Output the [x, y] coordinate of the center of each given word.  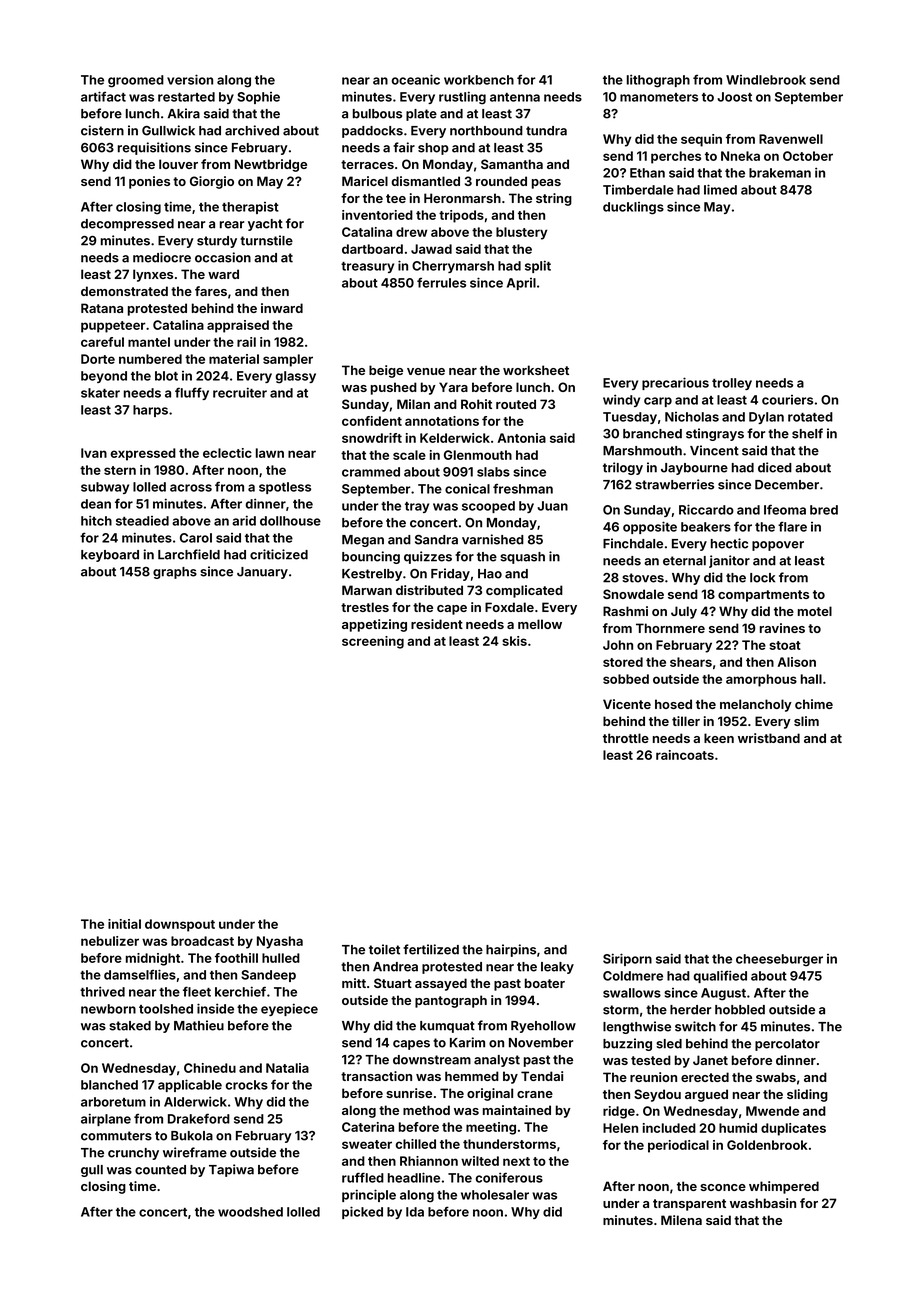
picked [362, 1212]
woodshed [250, 1212]
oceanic [416, 79]
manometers [659, 97]
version [190, 79]
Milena [681, 1220]
